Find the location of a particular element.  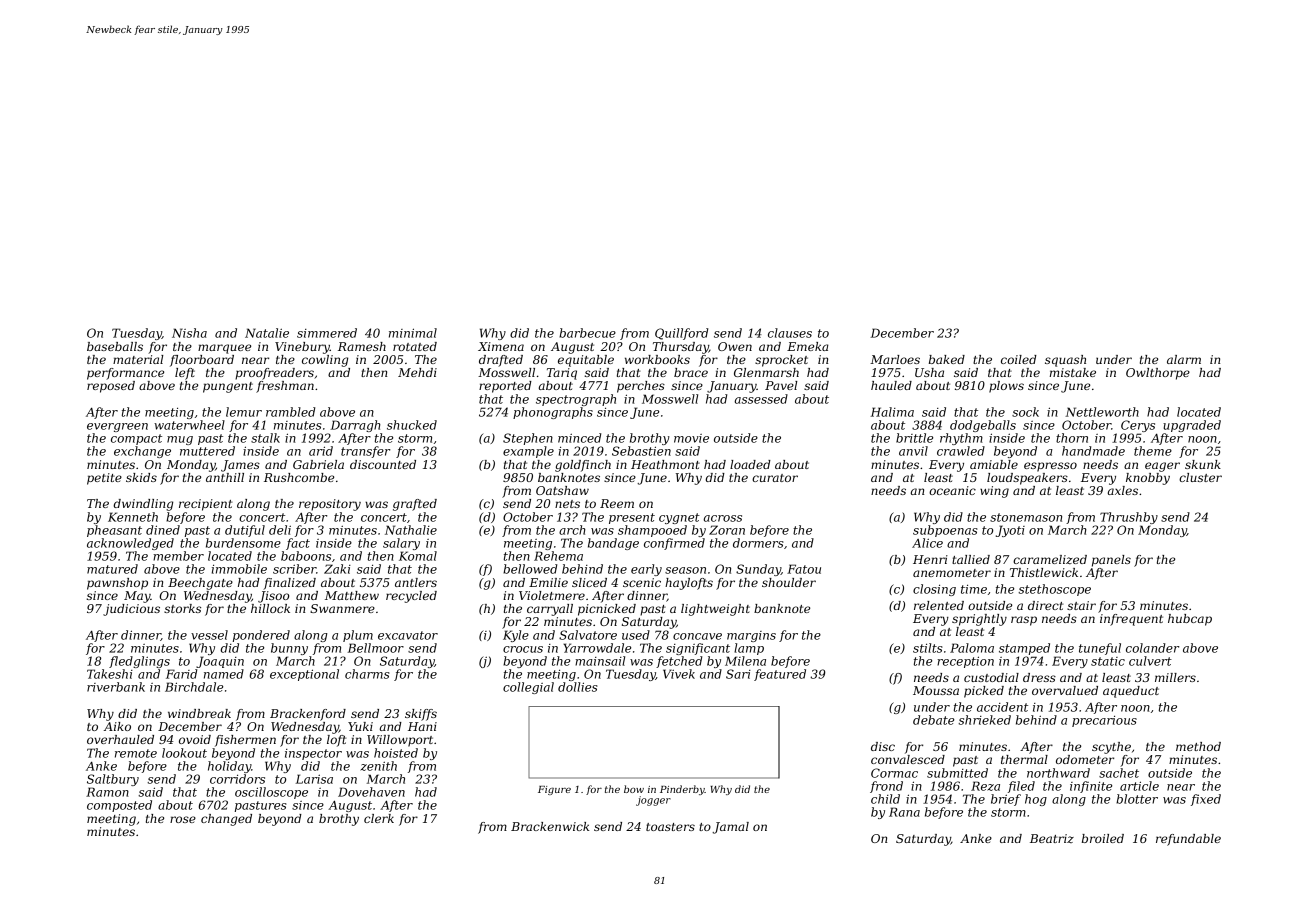

reported is located at coordinates (505, 387).
